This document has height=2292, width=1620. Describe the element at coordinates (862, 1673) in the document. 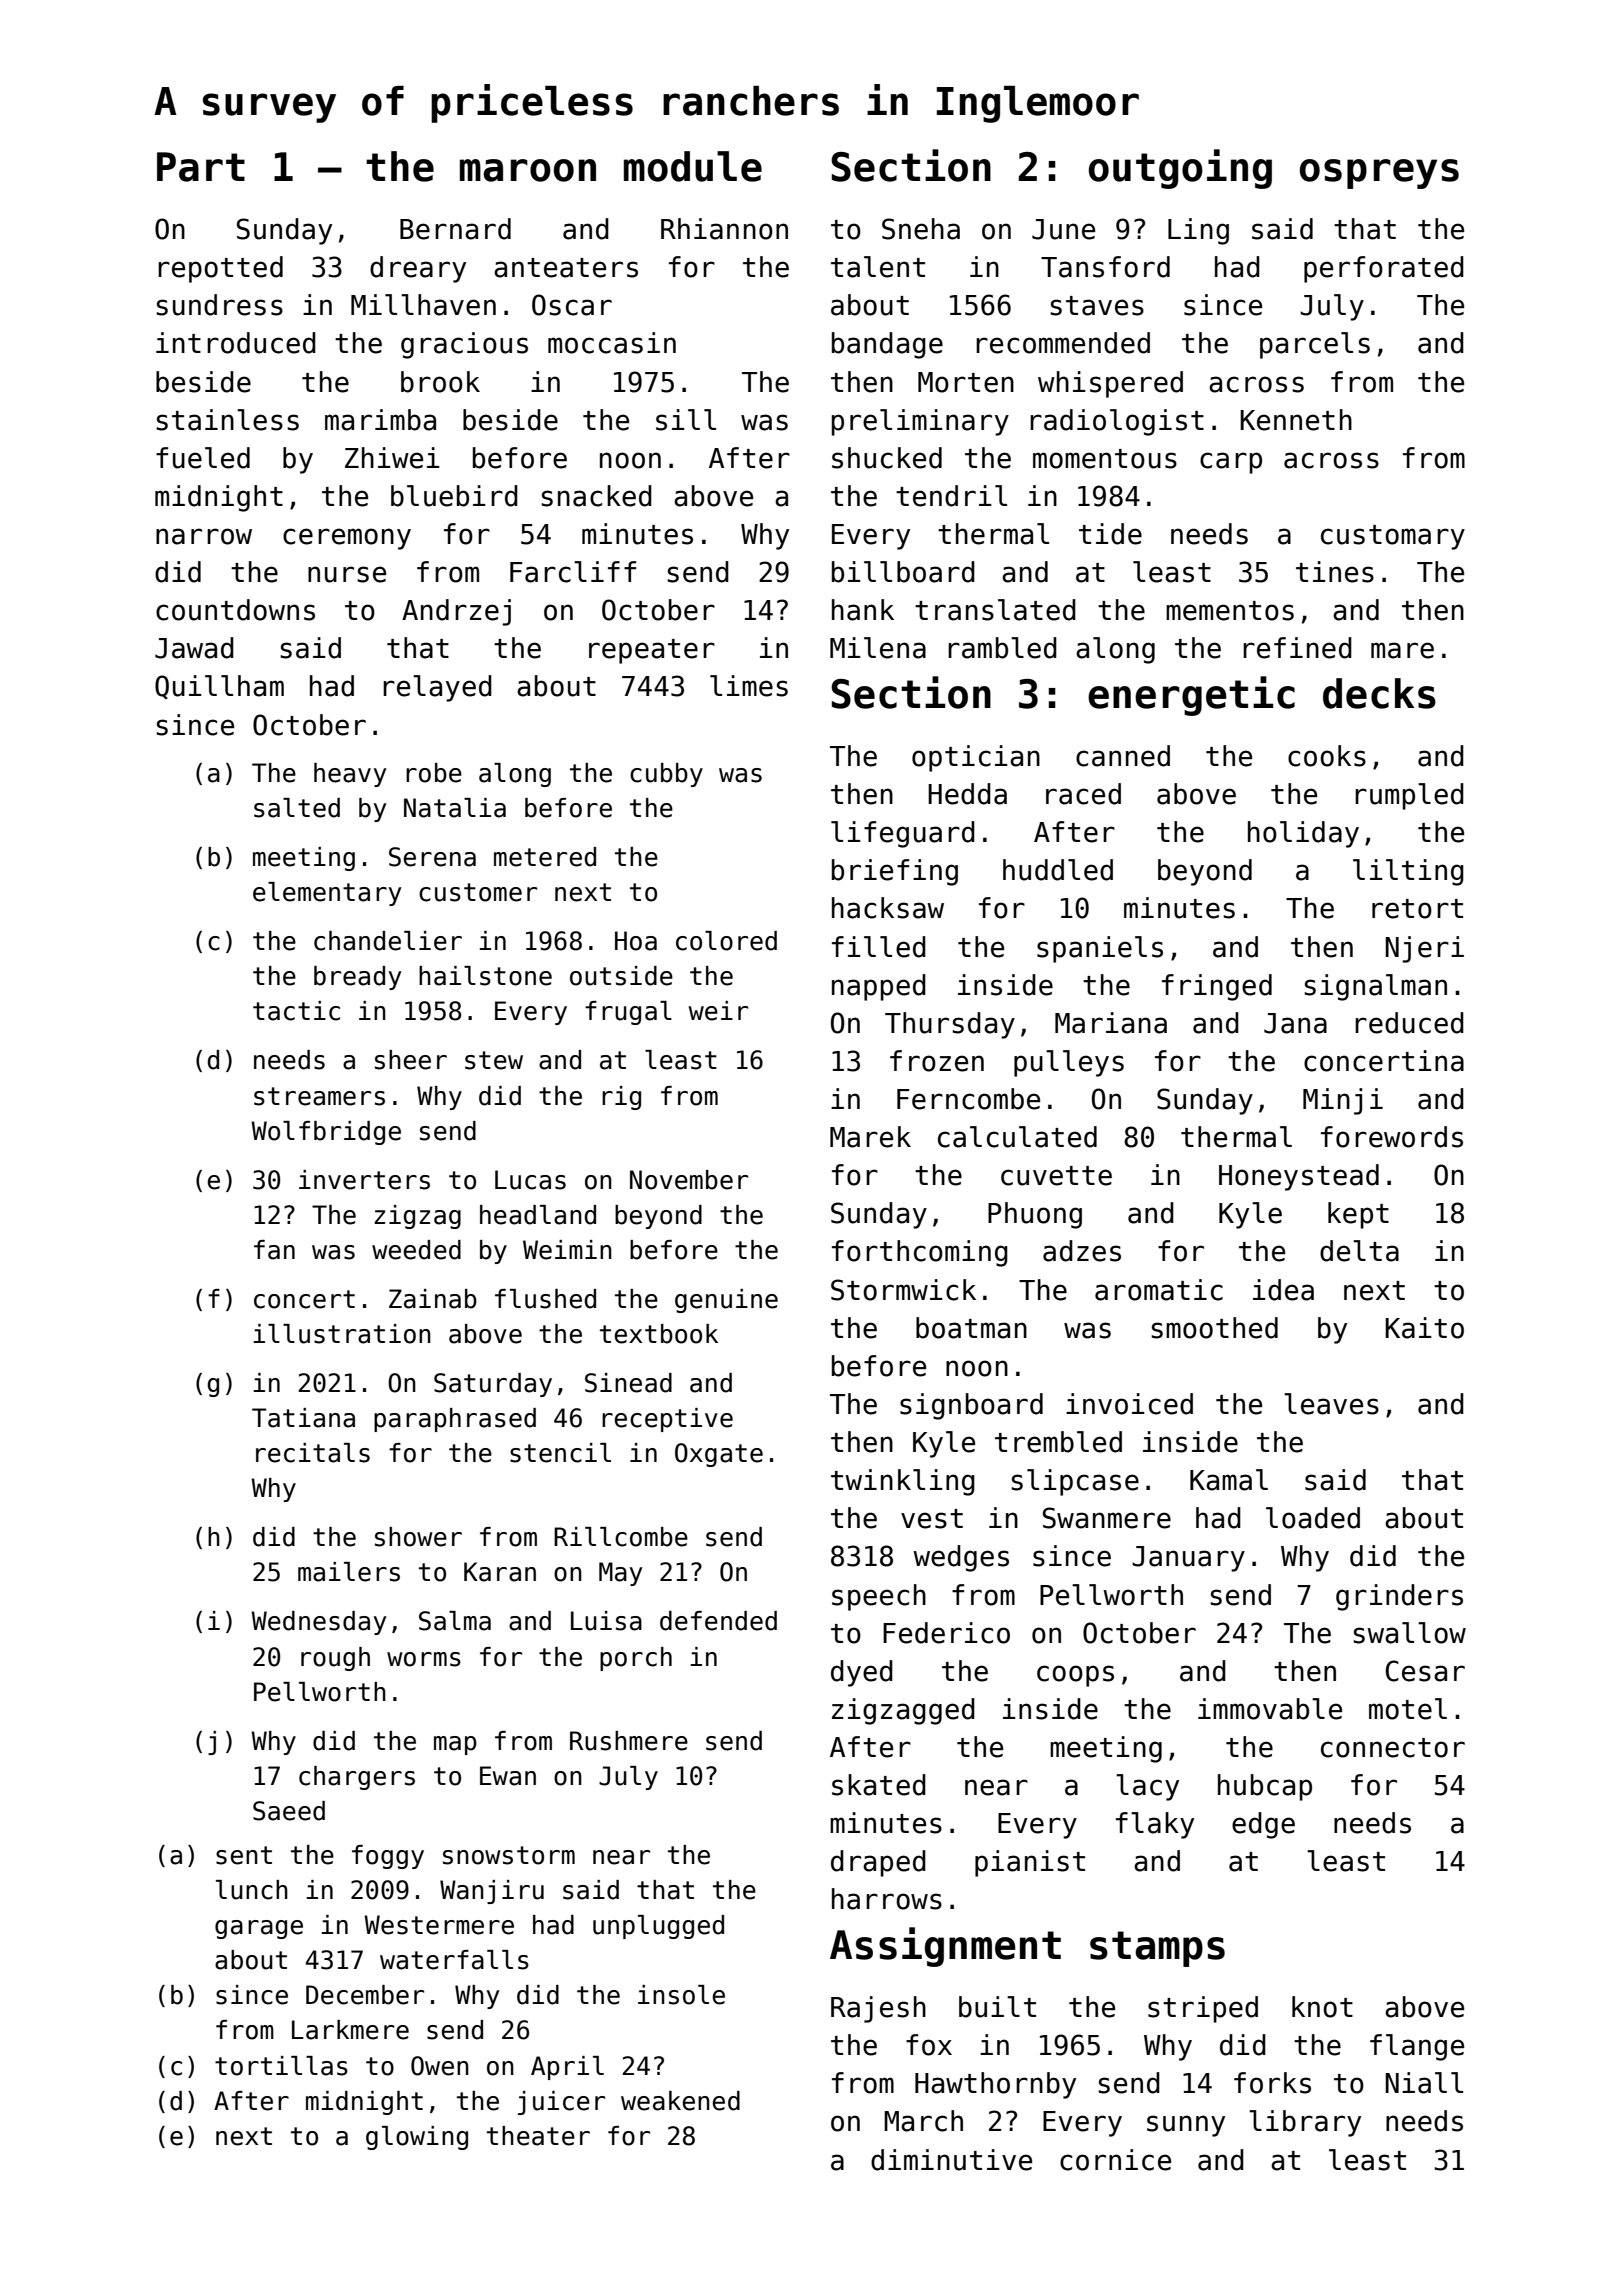

I see `dyed` at that location.
